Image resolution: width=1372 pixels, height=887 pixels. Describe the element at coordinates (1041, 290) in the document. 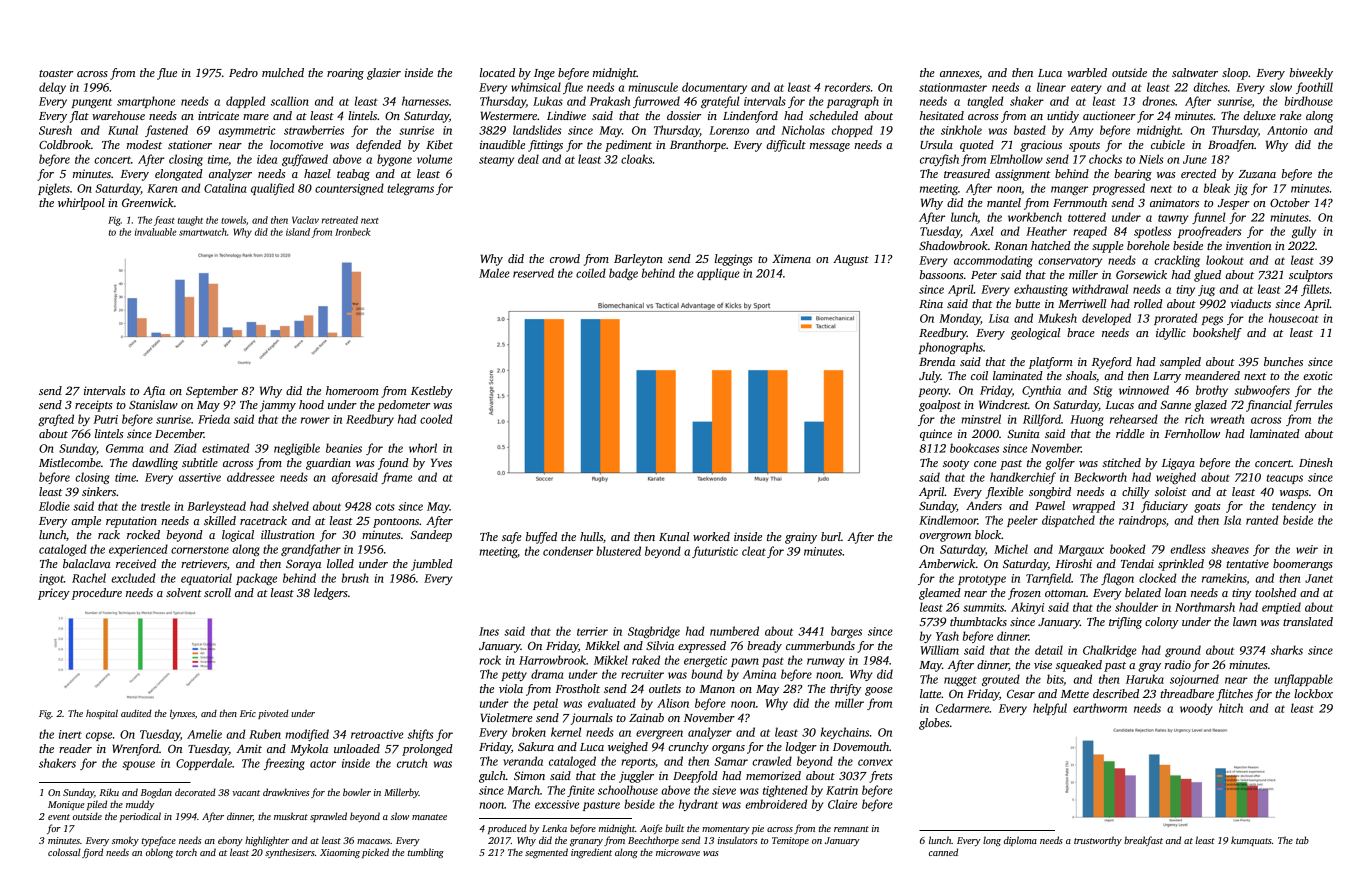

I see `exhausting` at that location.
